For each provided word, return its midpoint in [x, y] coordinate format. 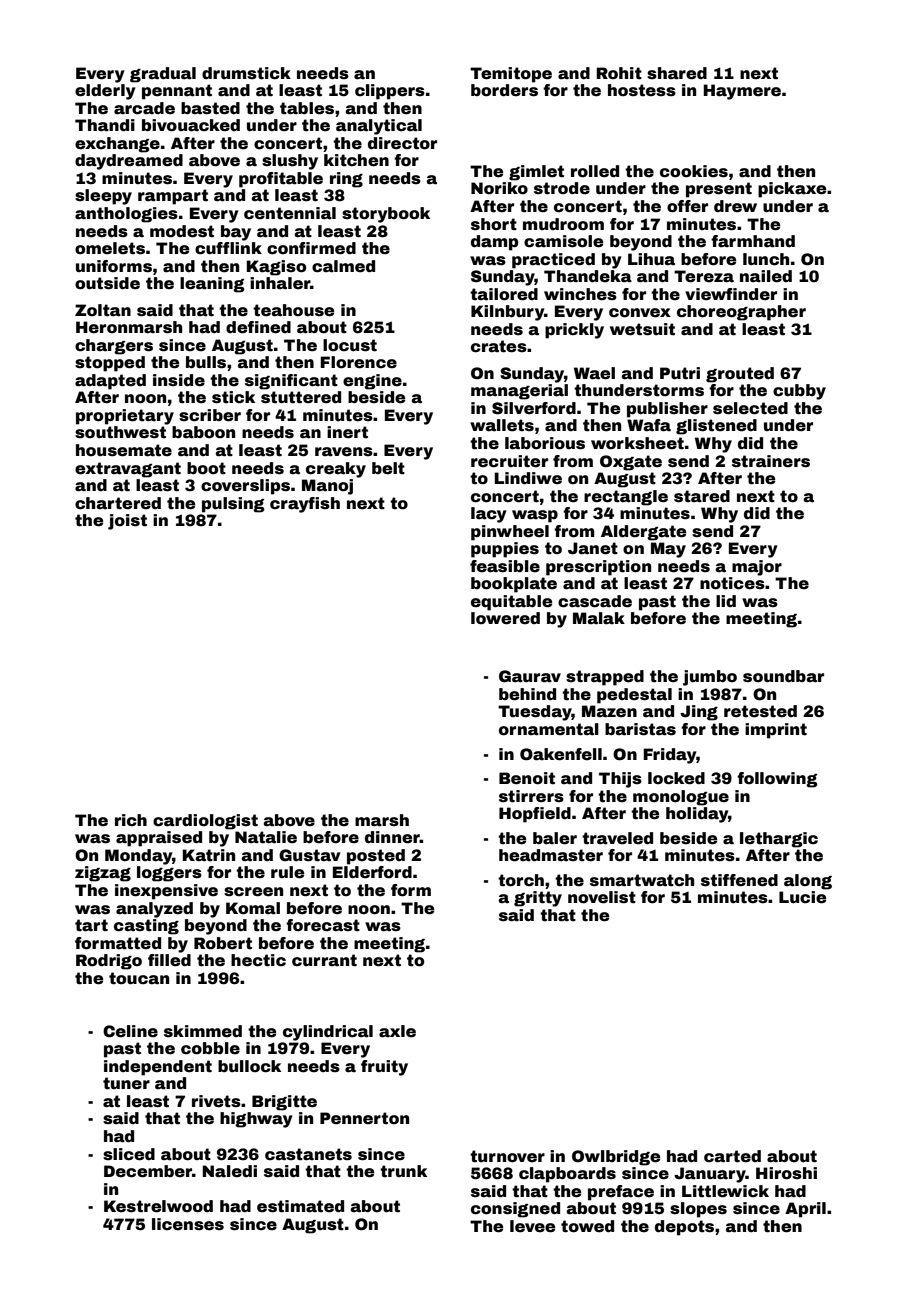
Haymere [742, 92]
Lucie [802, 897]
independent [158, 1068]
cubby [799, 392]
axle [397, 1031]
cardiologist [205, 822]
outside [107, 283]
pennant [177, 92]
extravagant [128, 470]
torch [521, 880]
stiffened [739, 880]
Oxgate [631, 463]
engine [372, 382]
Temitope [511, 75]
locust [350, 345]
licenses [188, 1224]
